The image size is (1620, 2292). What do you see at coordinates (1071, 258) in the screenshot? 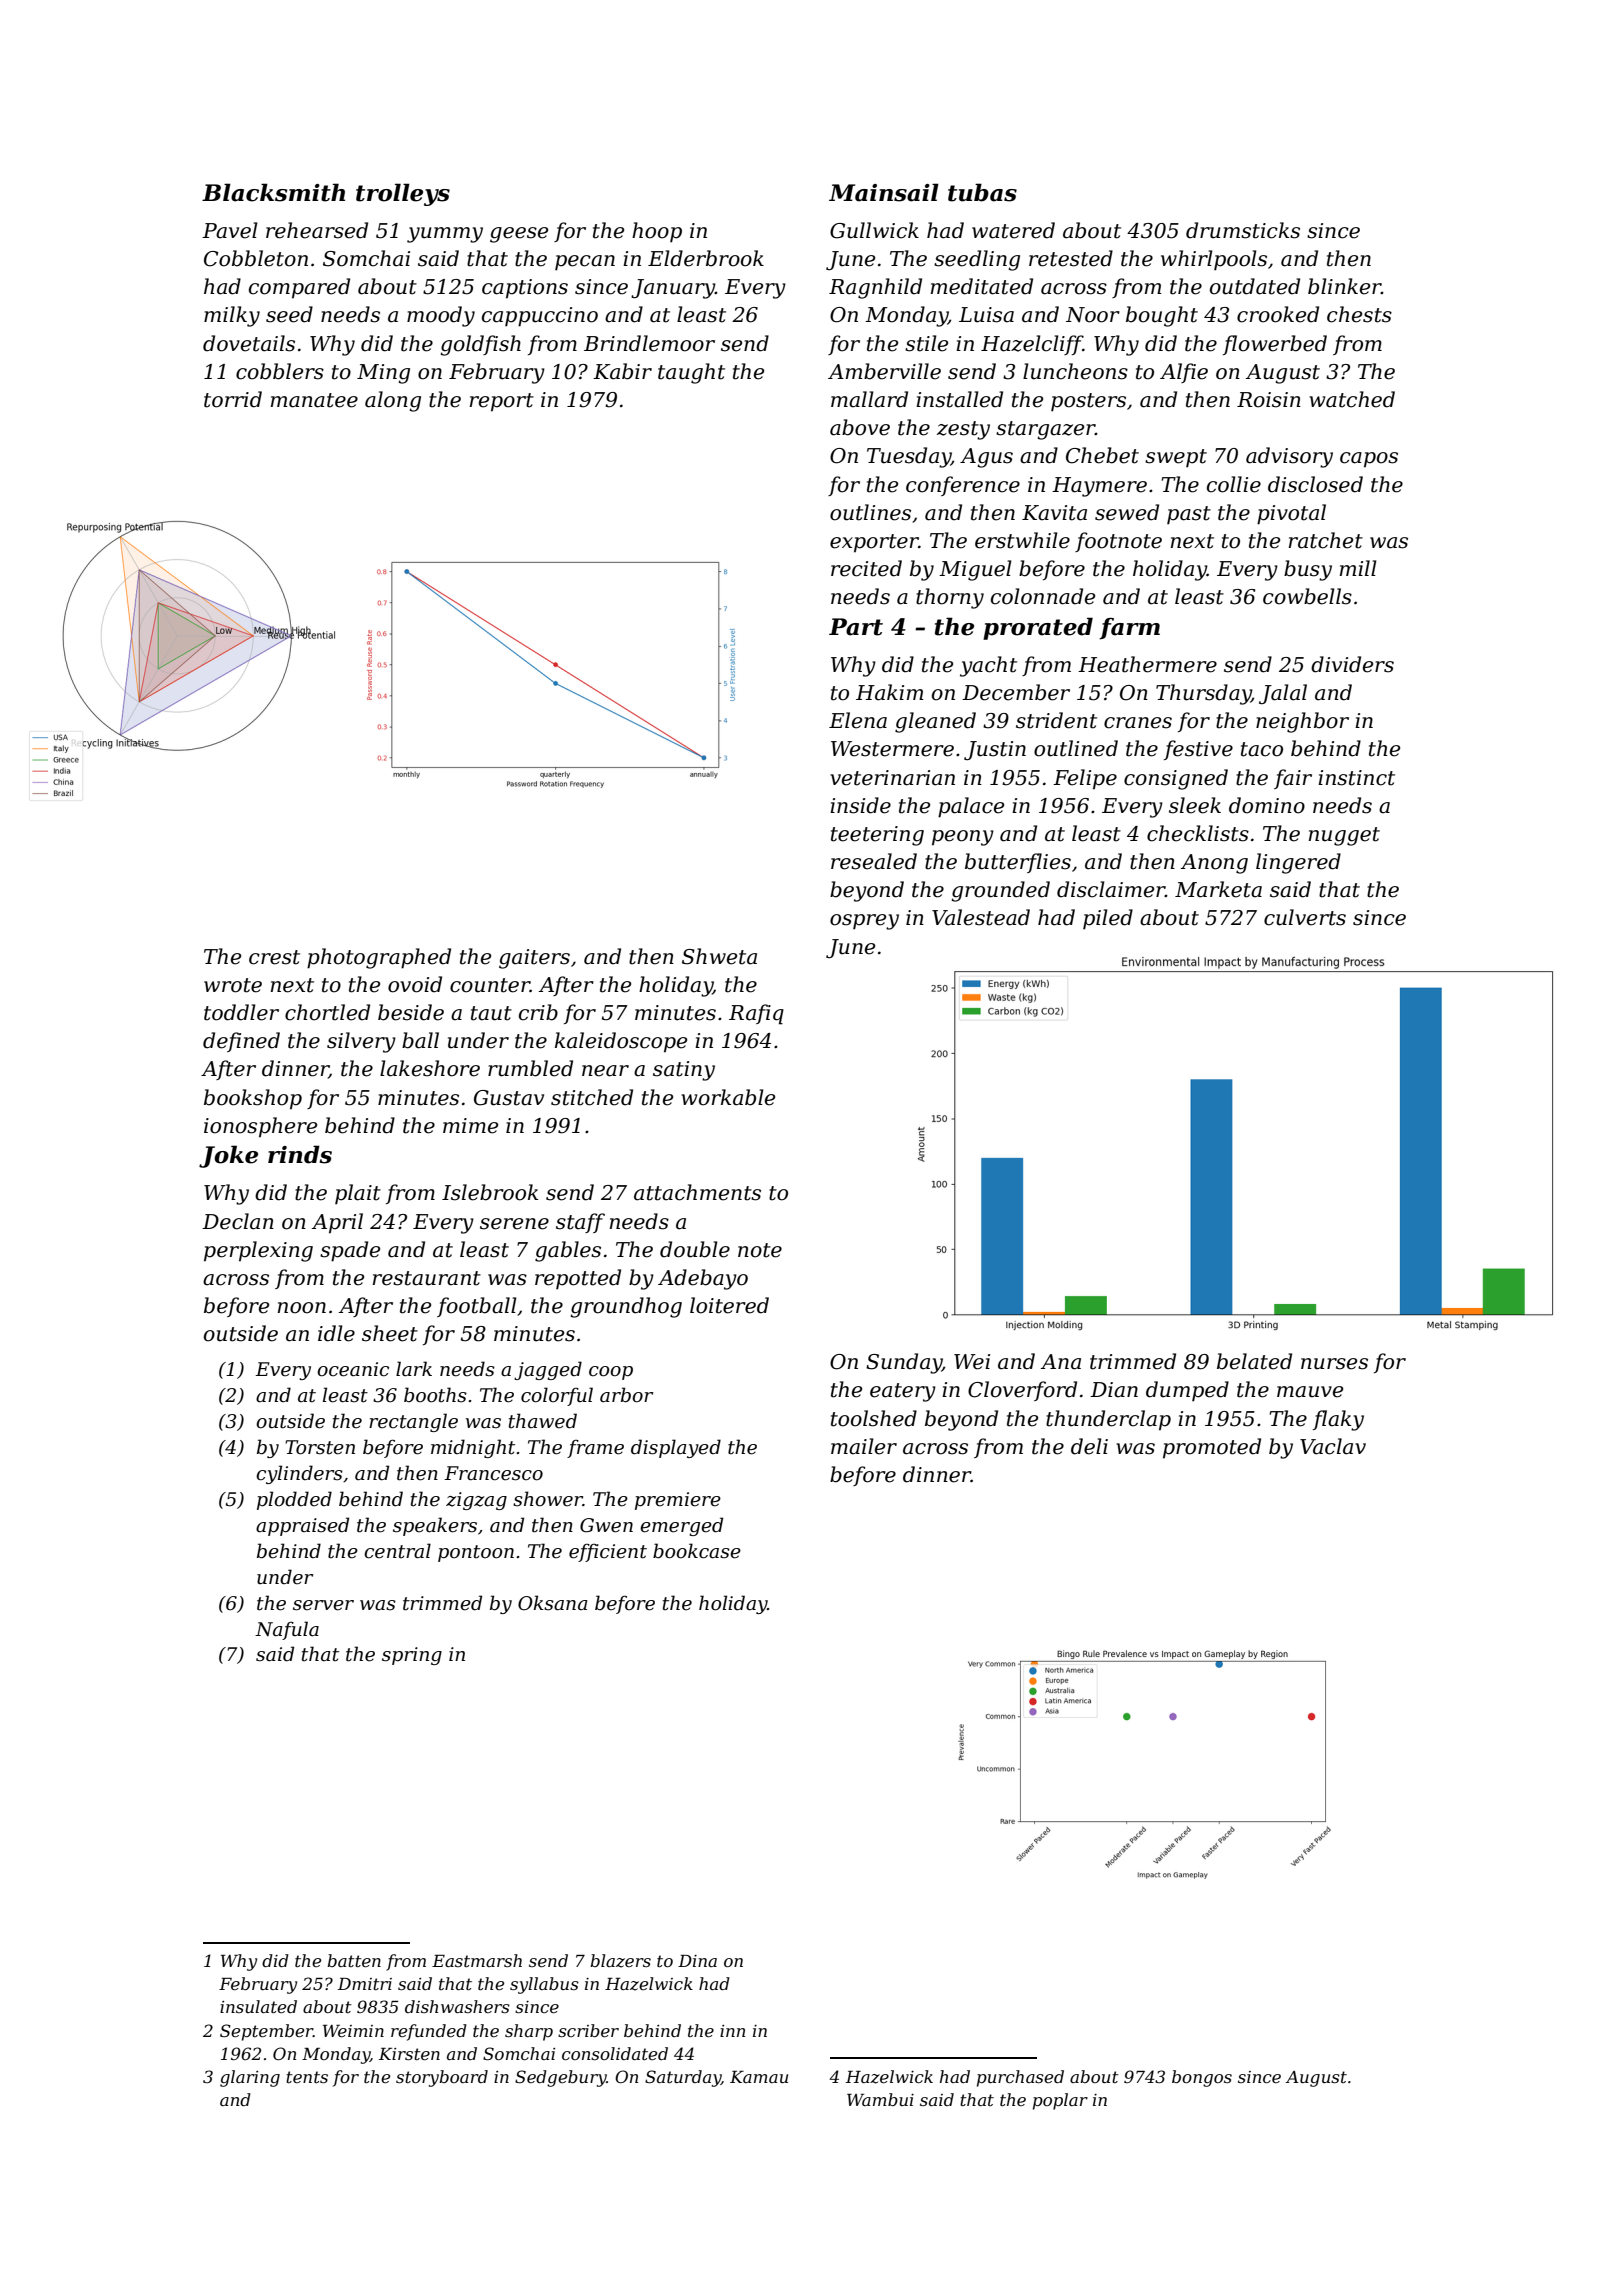
I see `retested` at bounding box center [1071, 258].
